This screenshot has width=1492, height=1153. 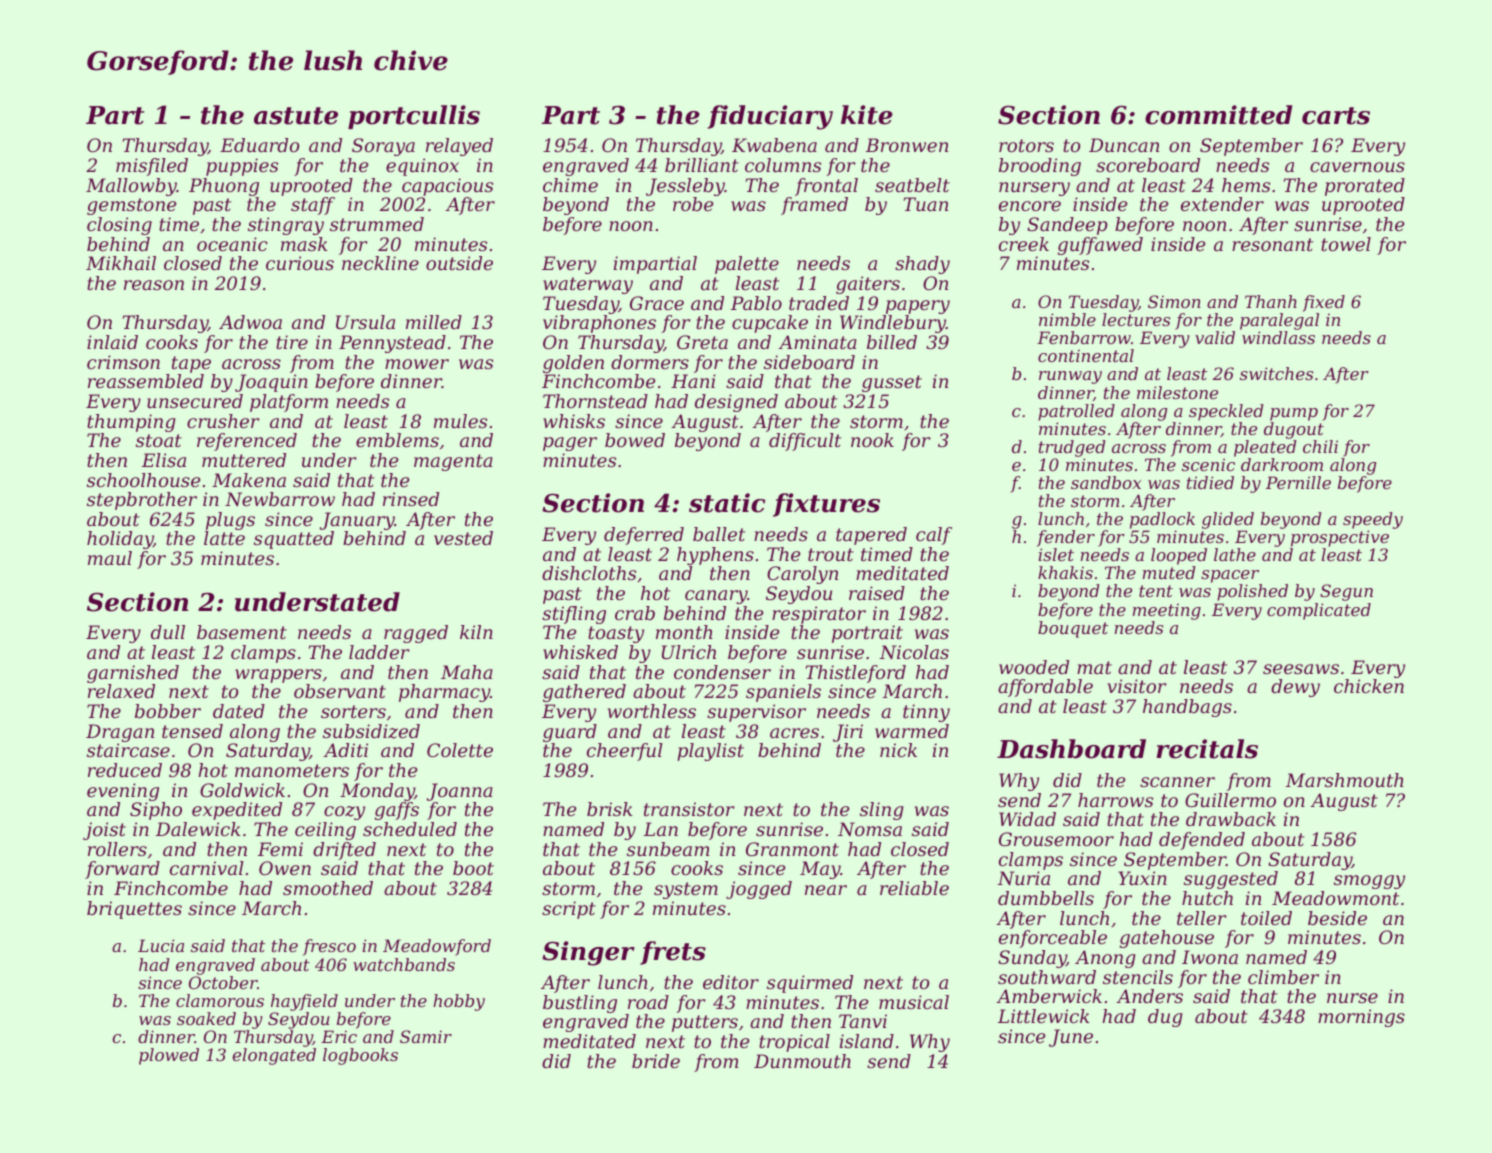 I want to click on smoggy, so click(x=1369, y=882).
